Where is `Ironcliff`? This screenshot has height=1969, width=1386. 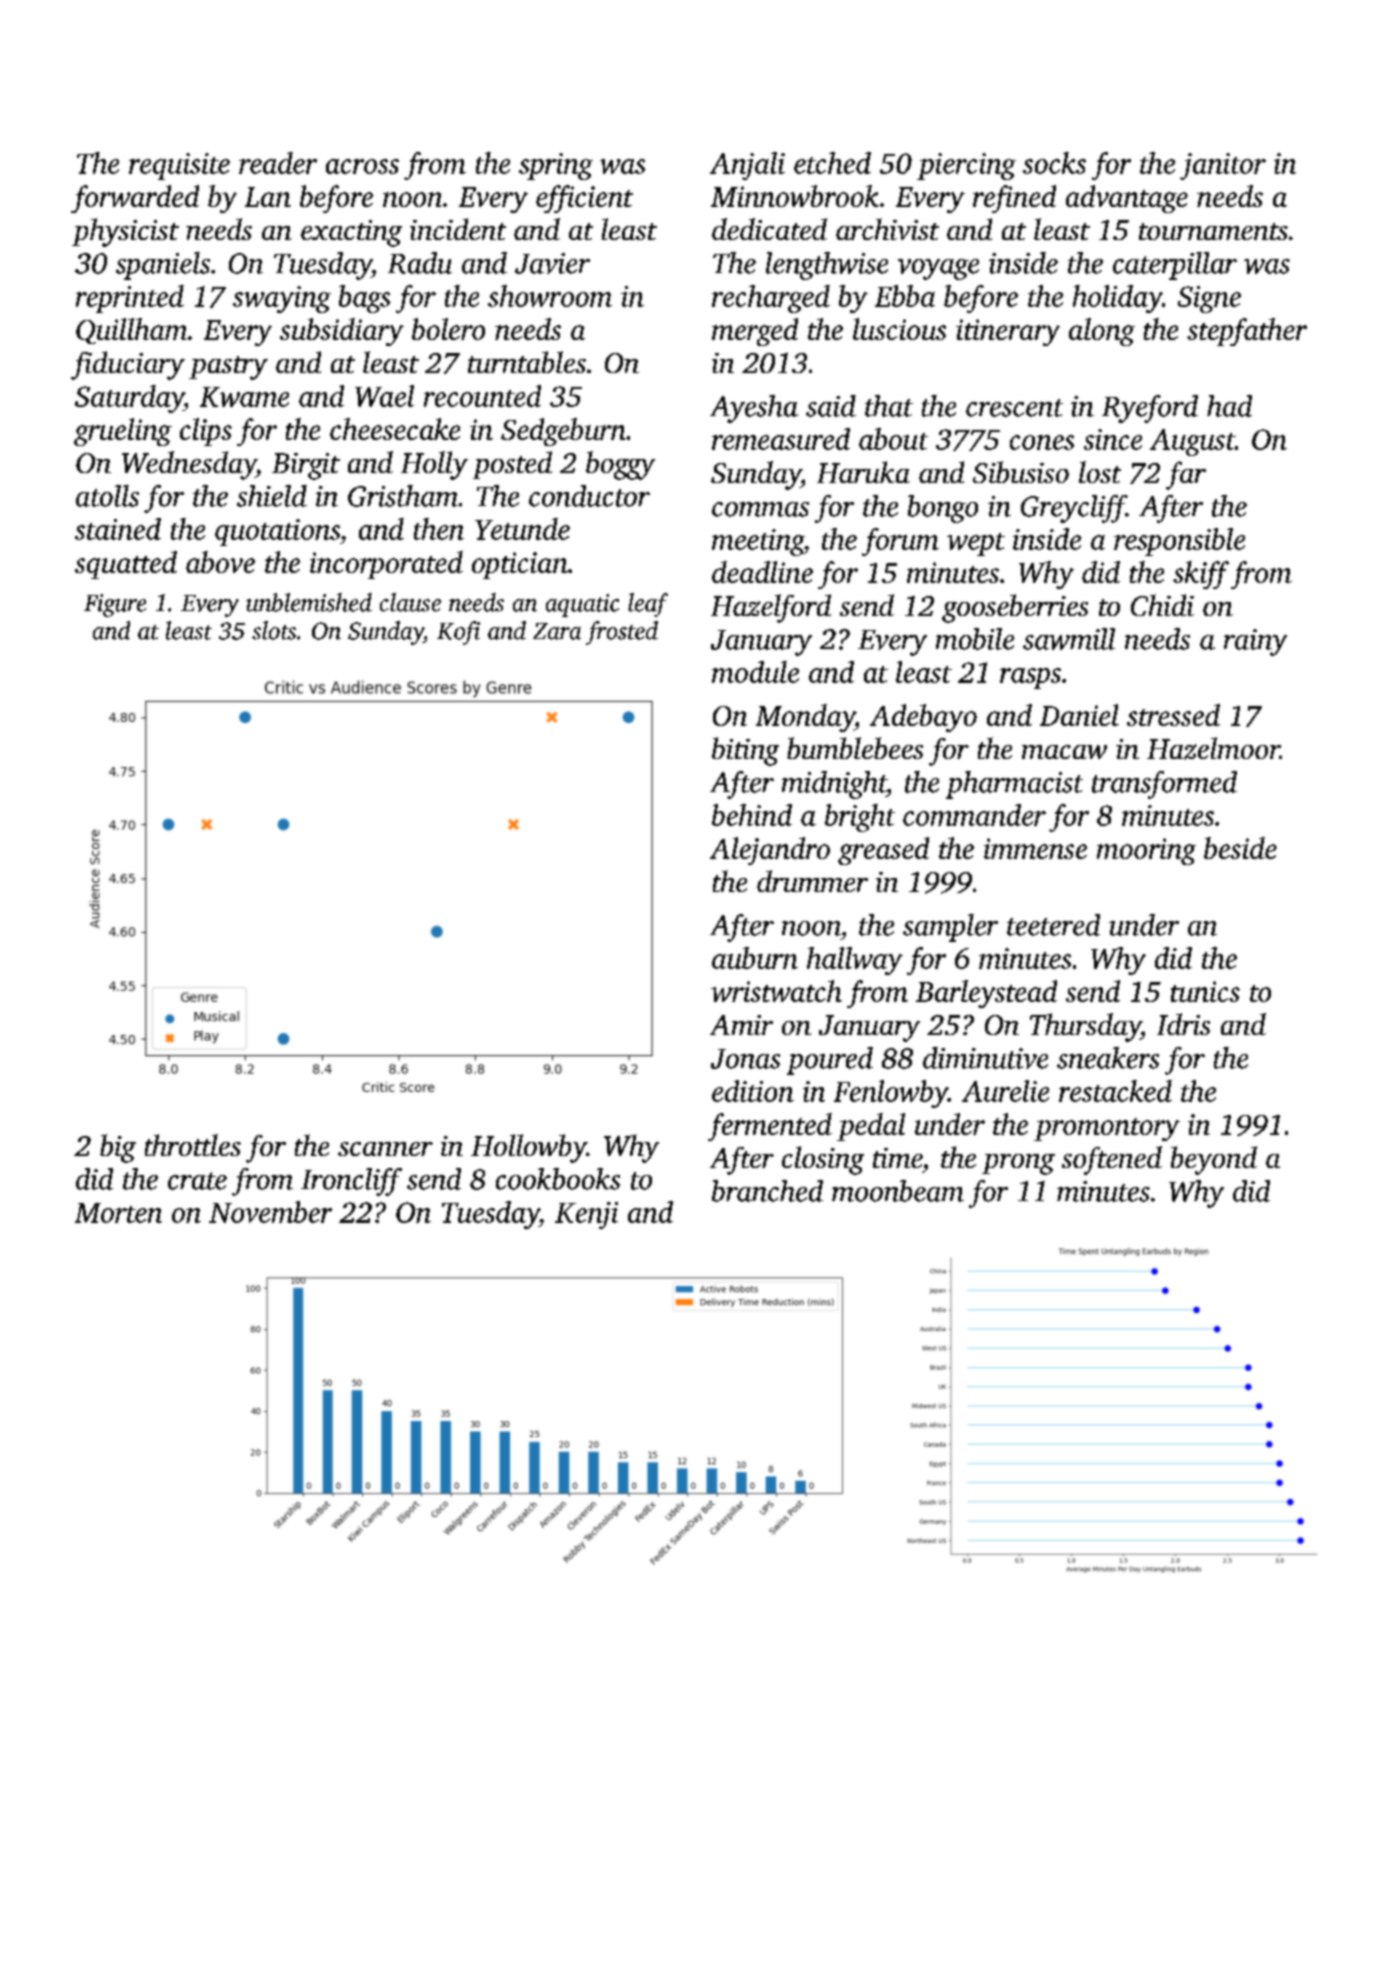
Ironcliff is located at coordinates (351, 1182).
